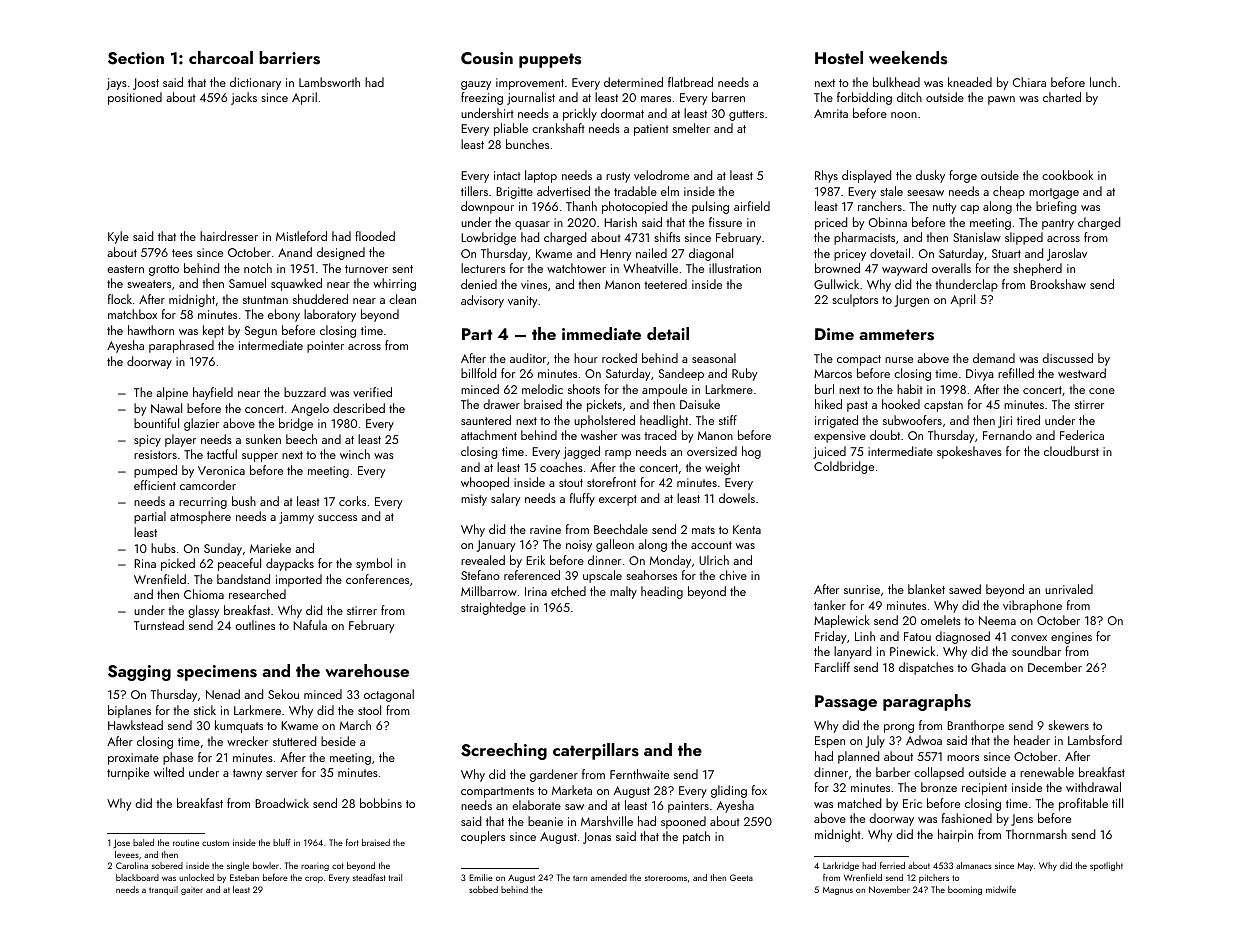 The height and width of the screenshot is (952, 1233). What do you see at coordinates (289, 58) in the screenshot?
I see `barriers` at bounding box center [289, 58].
